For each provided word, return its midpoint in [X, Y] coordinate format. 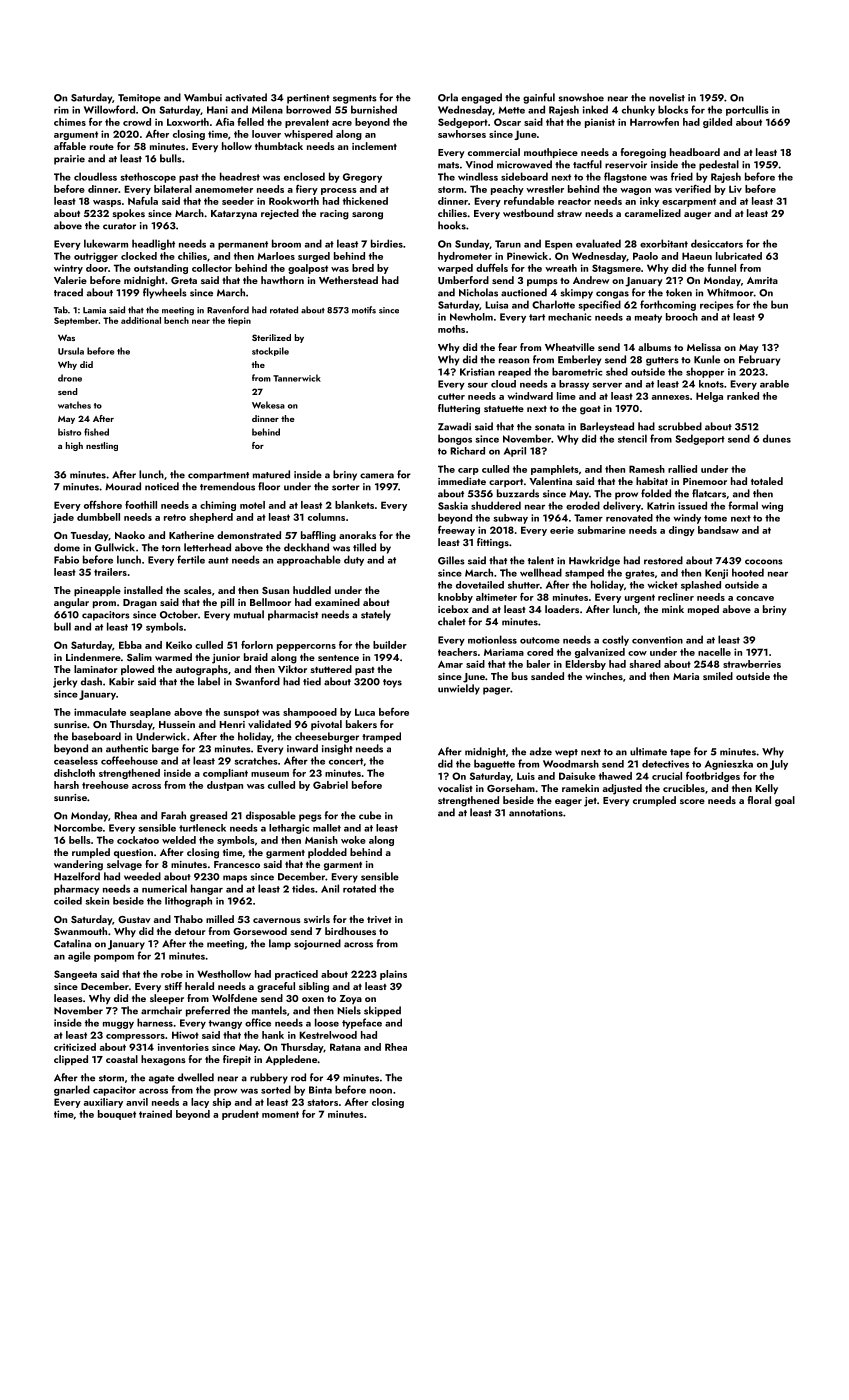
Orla [448, 97]
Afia [225, 122]
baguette [494, 764]
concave [755, 598]
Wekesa [268, 405]
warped [455, 269]
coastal [122, 1059]
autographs [202, 670]
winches [604, 676]
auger [697, 216]
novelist [667, 97]
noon [381, 1091]
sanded [547, 676]
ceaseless [76, 760]
